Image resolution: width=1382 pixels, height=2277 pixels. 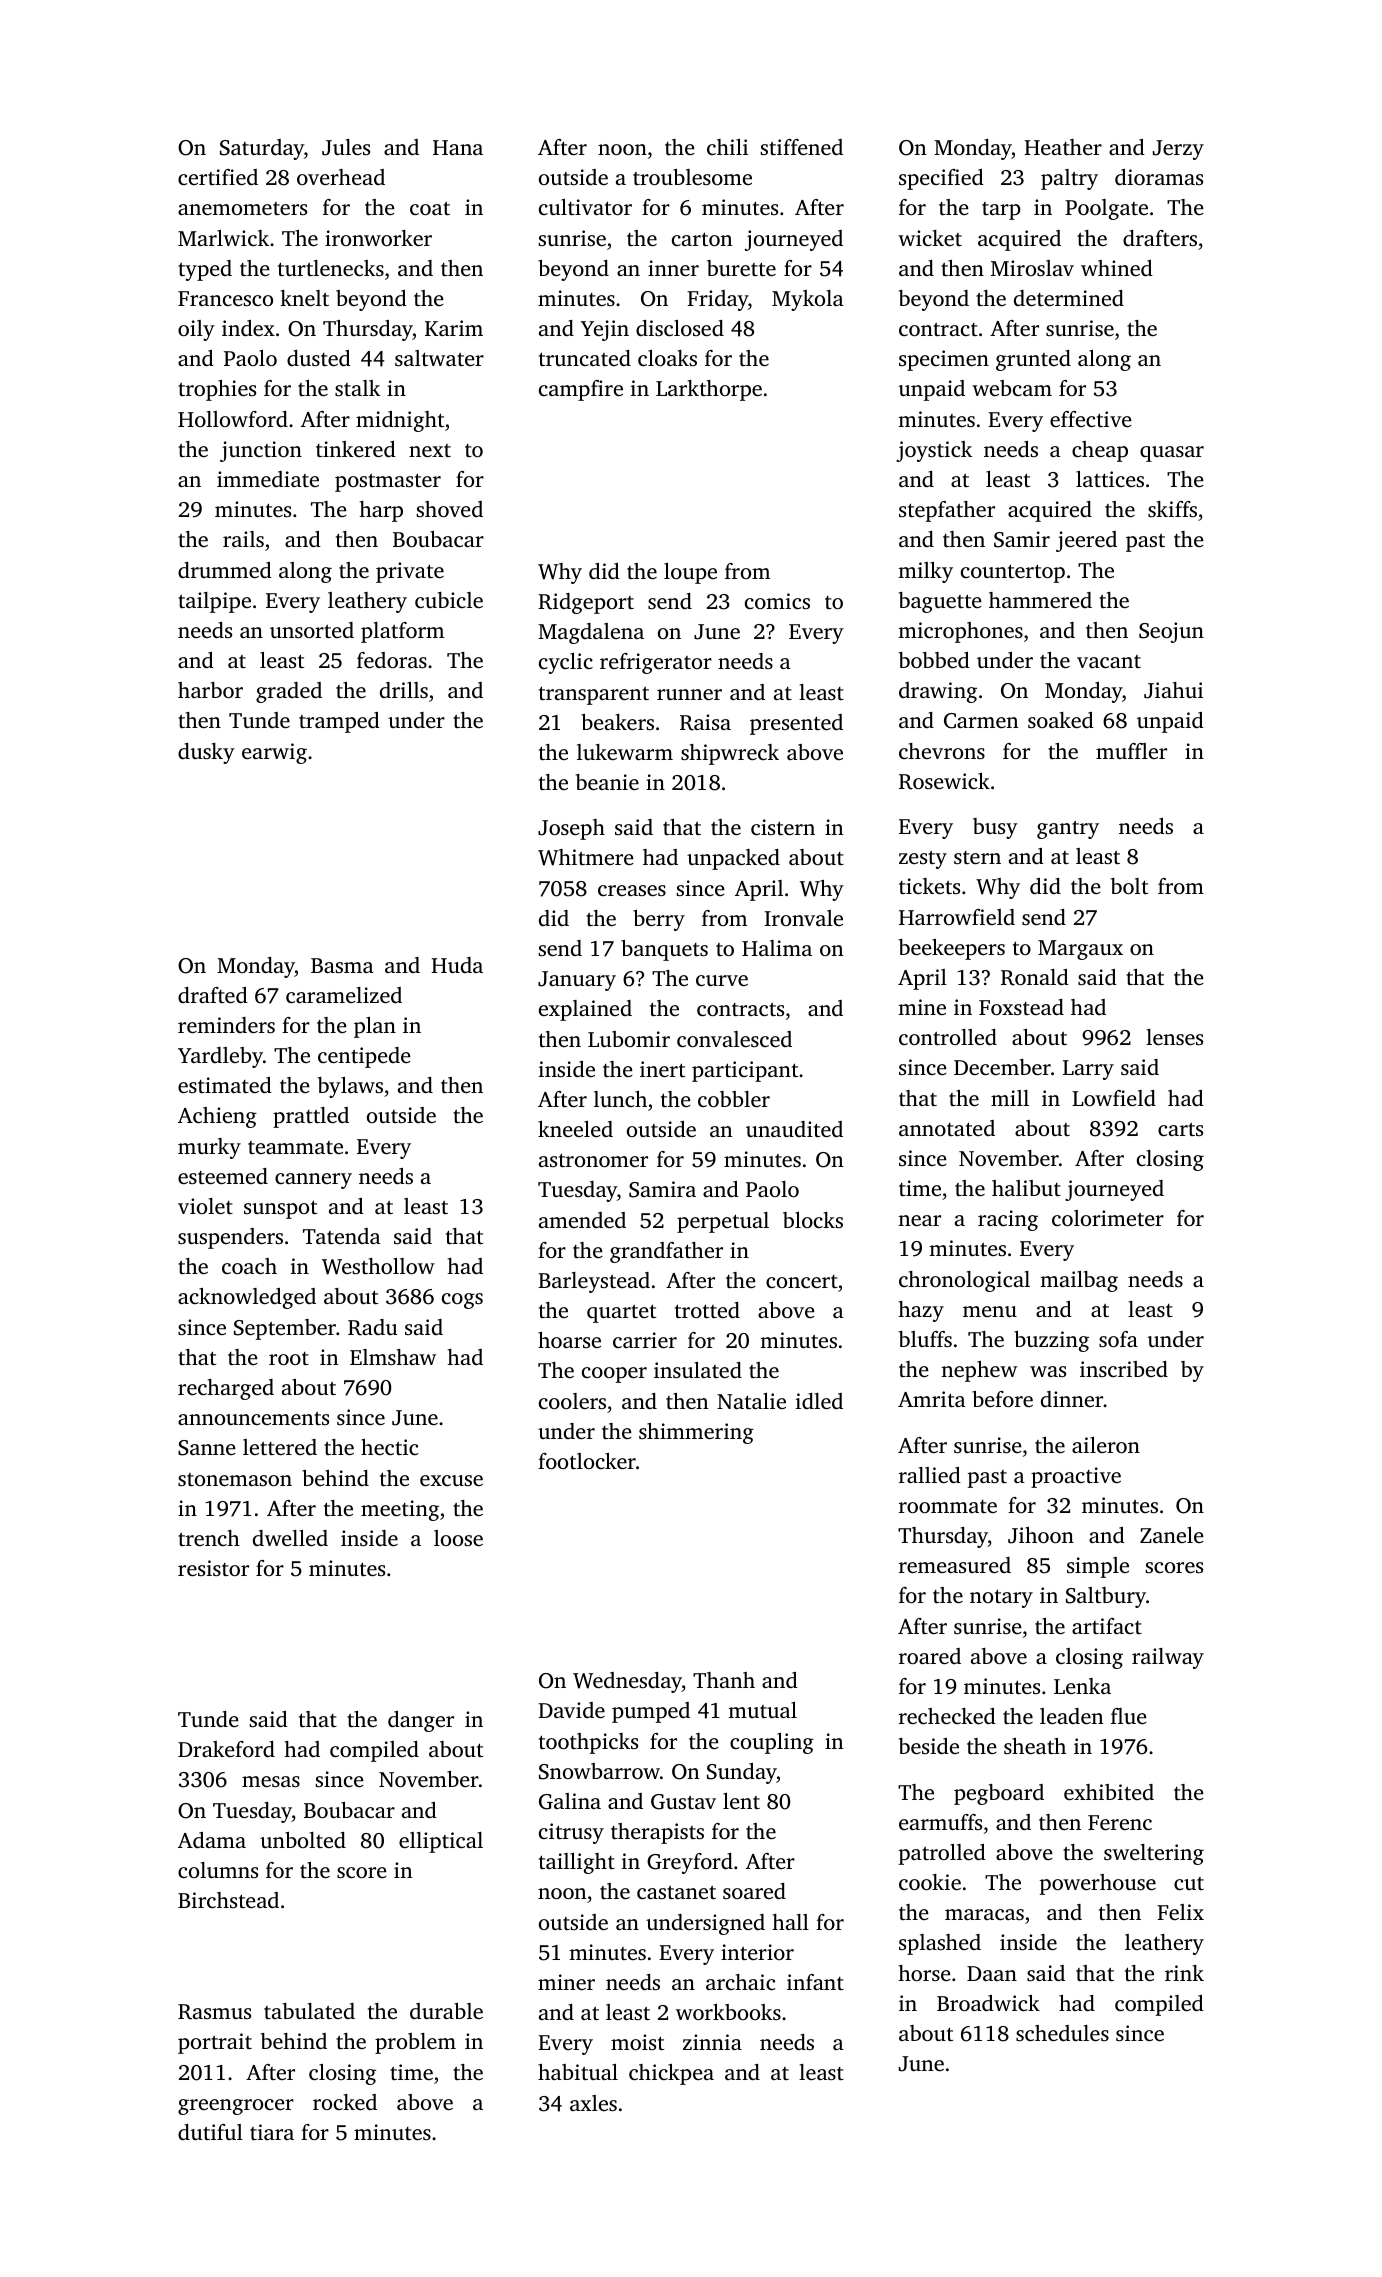 What do you see at coordinates (350, 1087) in the page?
I see `bylaws` at bounding box center [350, 1087].
